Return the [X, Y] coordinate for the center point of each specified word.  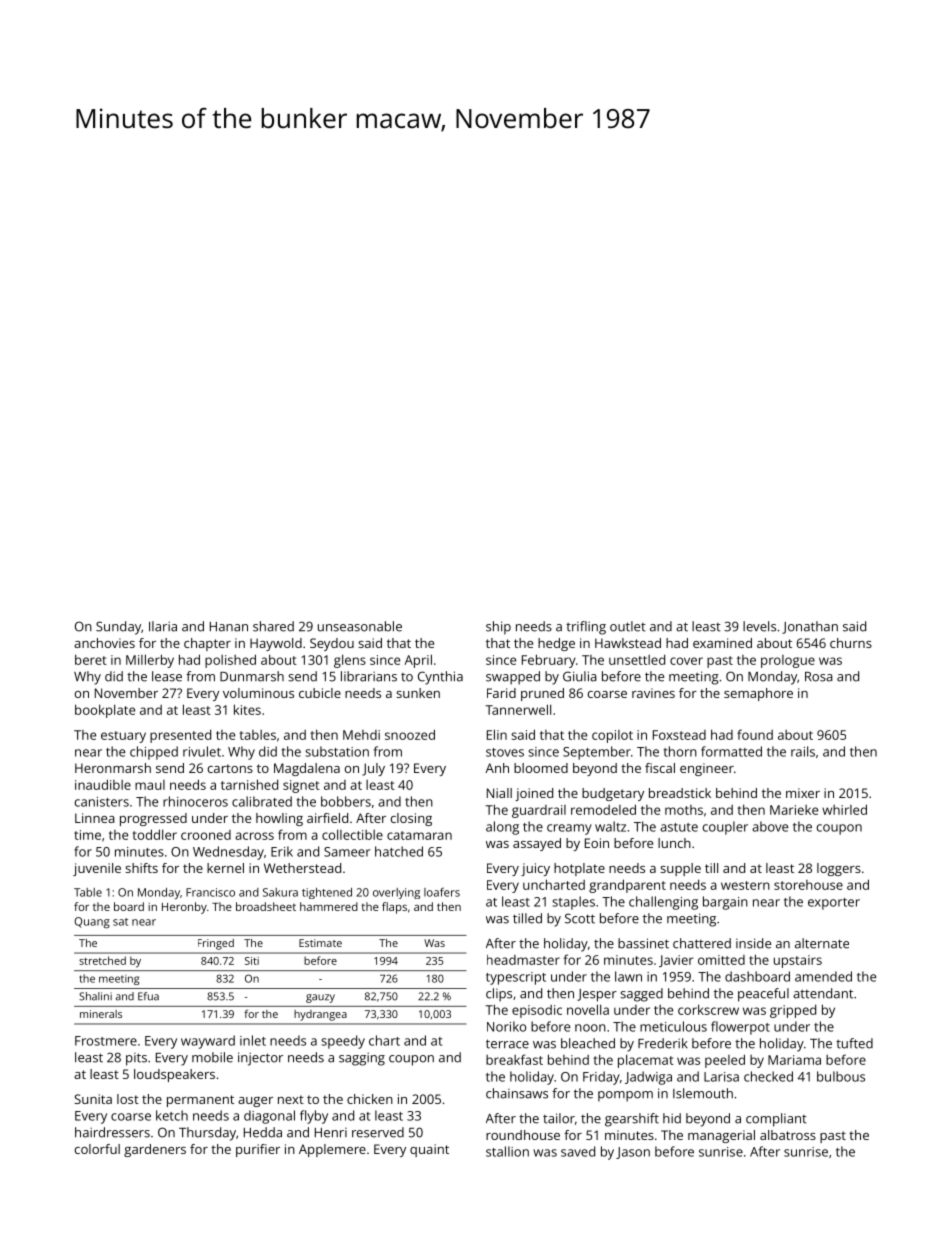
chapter [207, 644]
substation [337, 751]
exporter [834, 904]
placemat [646, 1061]
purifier [258, 1150]
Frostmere [106, 1041]
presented [180, 736]
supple [680, 869]
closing [411, 819]
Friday [601, 1078]
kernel [225, 868]
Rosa [819, 677]
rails [803, 751]
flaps [394, 908]
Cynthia [440, 678]
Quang [92, 922]
